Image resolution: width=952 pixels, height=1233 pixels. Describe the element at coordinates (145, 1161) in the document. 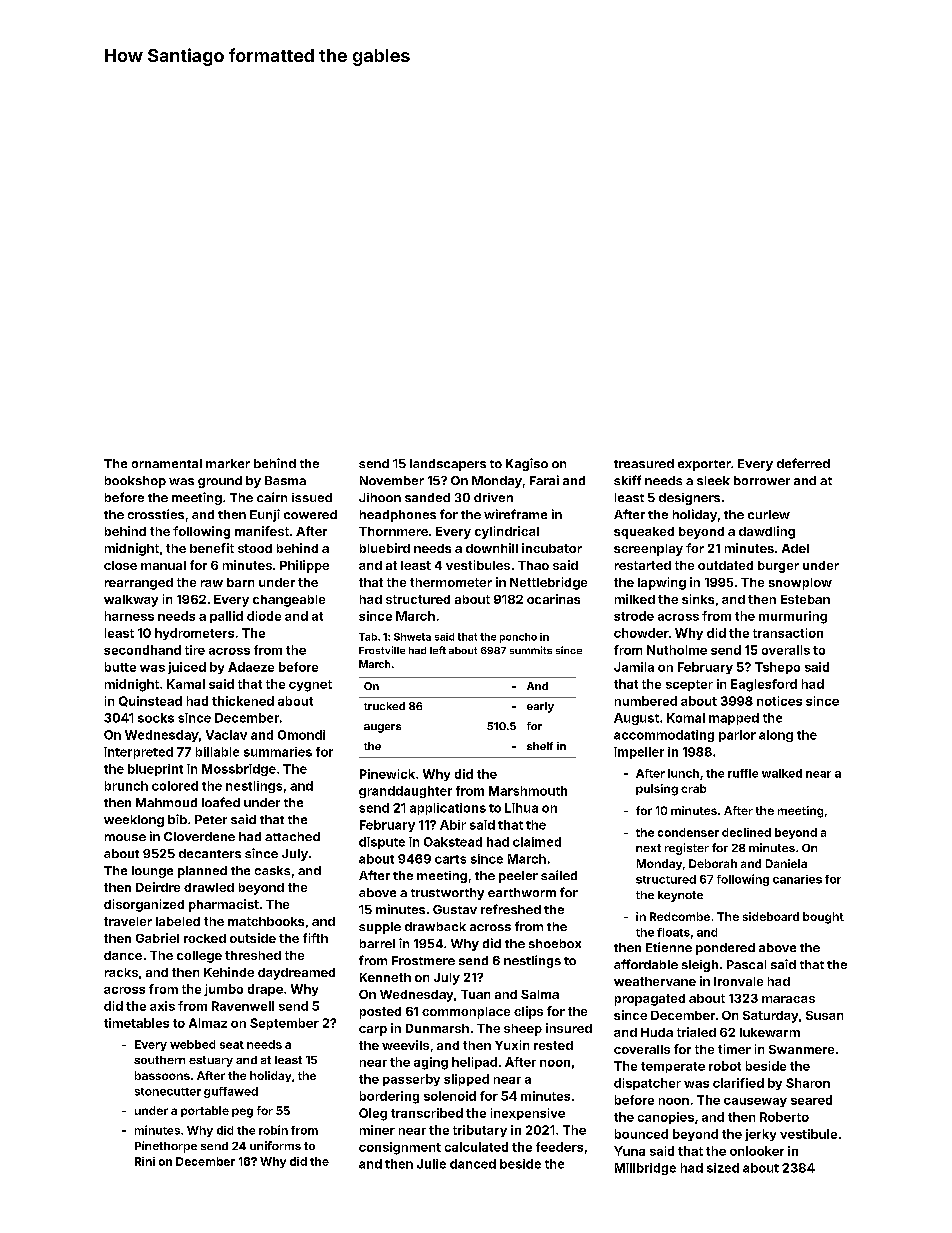

I see `Rini` at that location.
